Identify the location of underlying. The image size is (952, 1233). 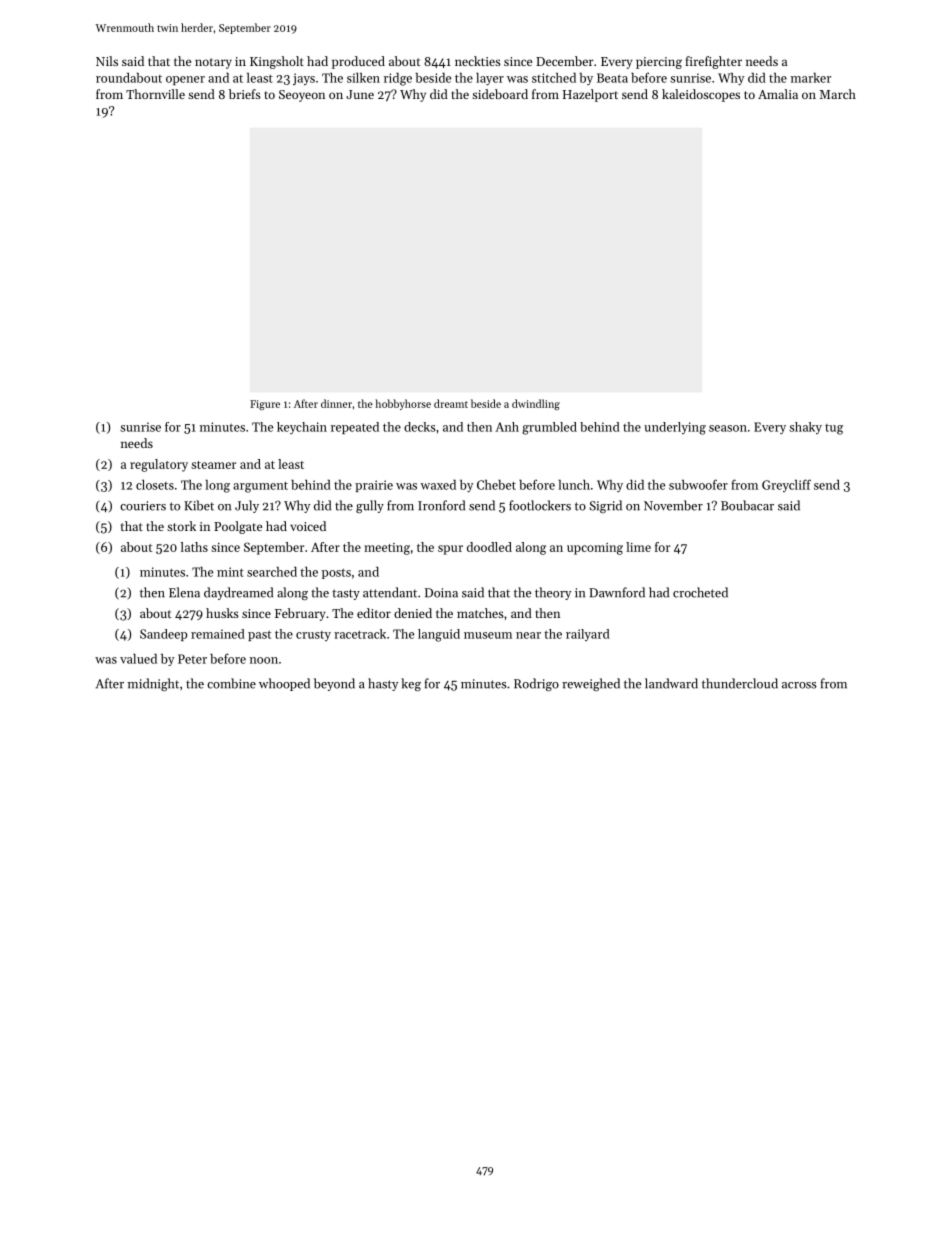
(675, 428).
